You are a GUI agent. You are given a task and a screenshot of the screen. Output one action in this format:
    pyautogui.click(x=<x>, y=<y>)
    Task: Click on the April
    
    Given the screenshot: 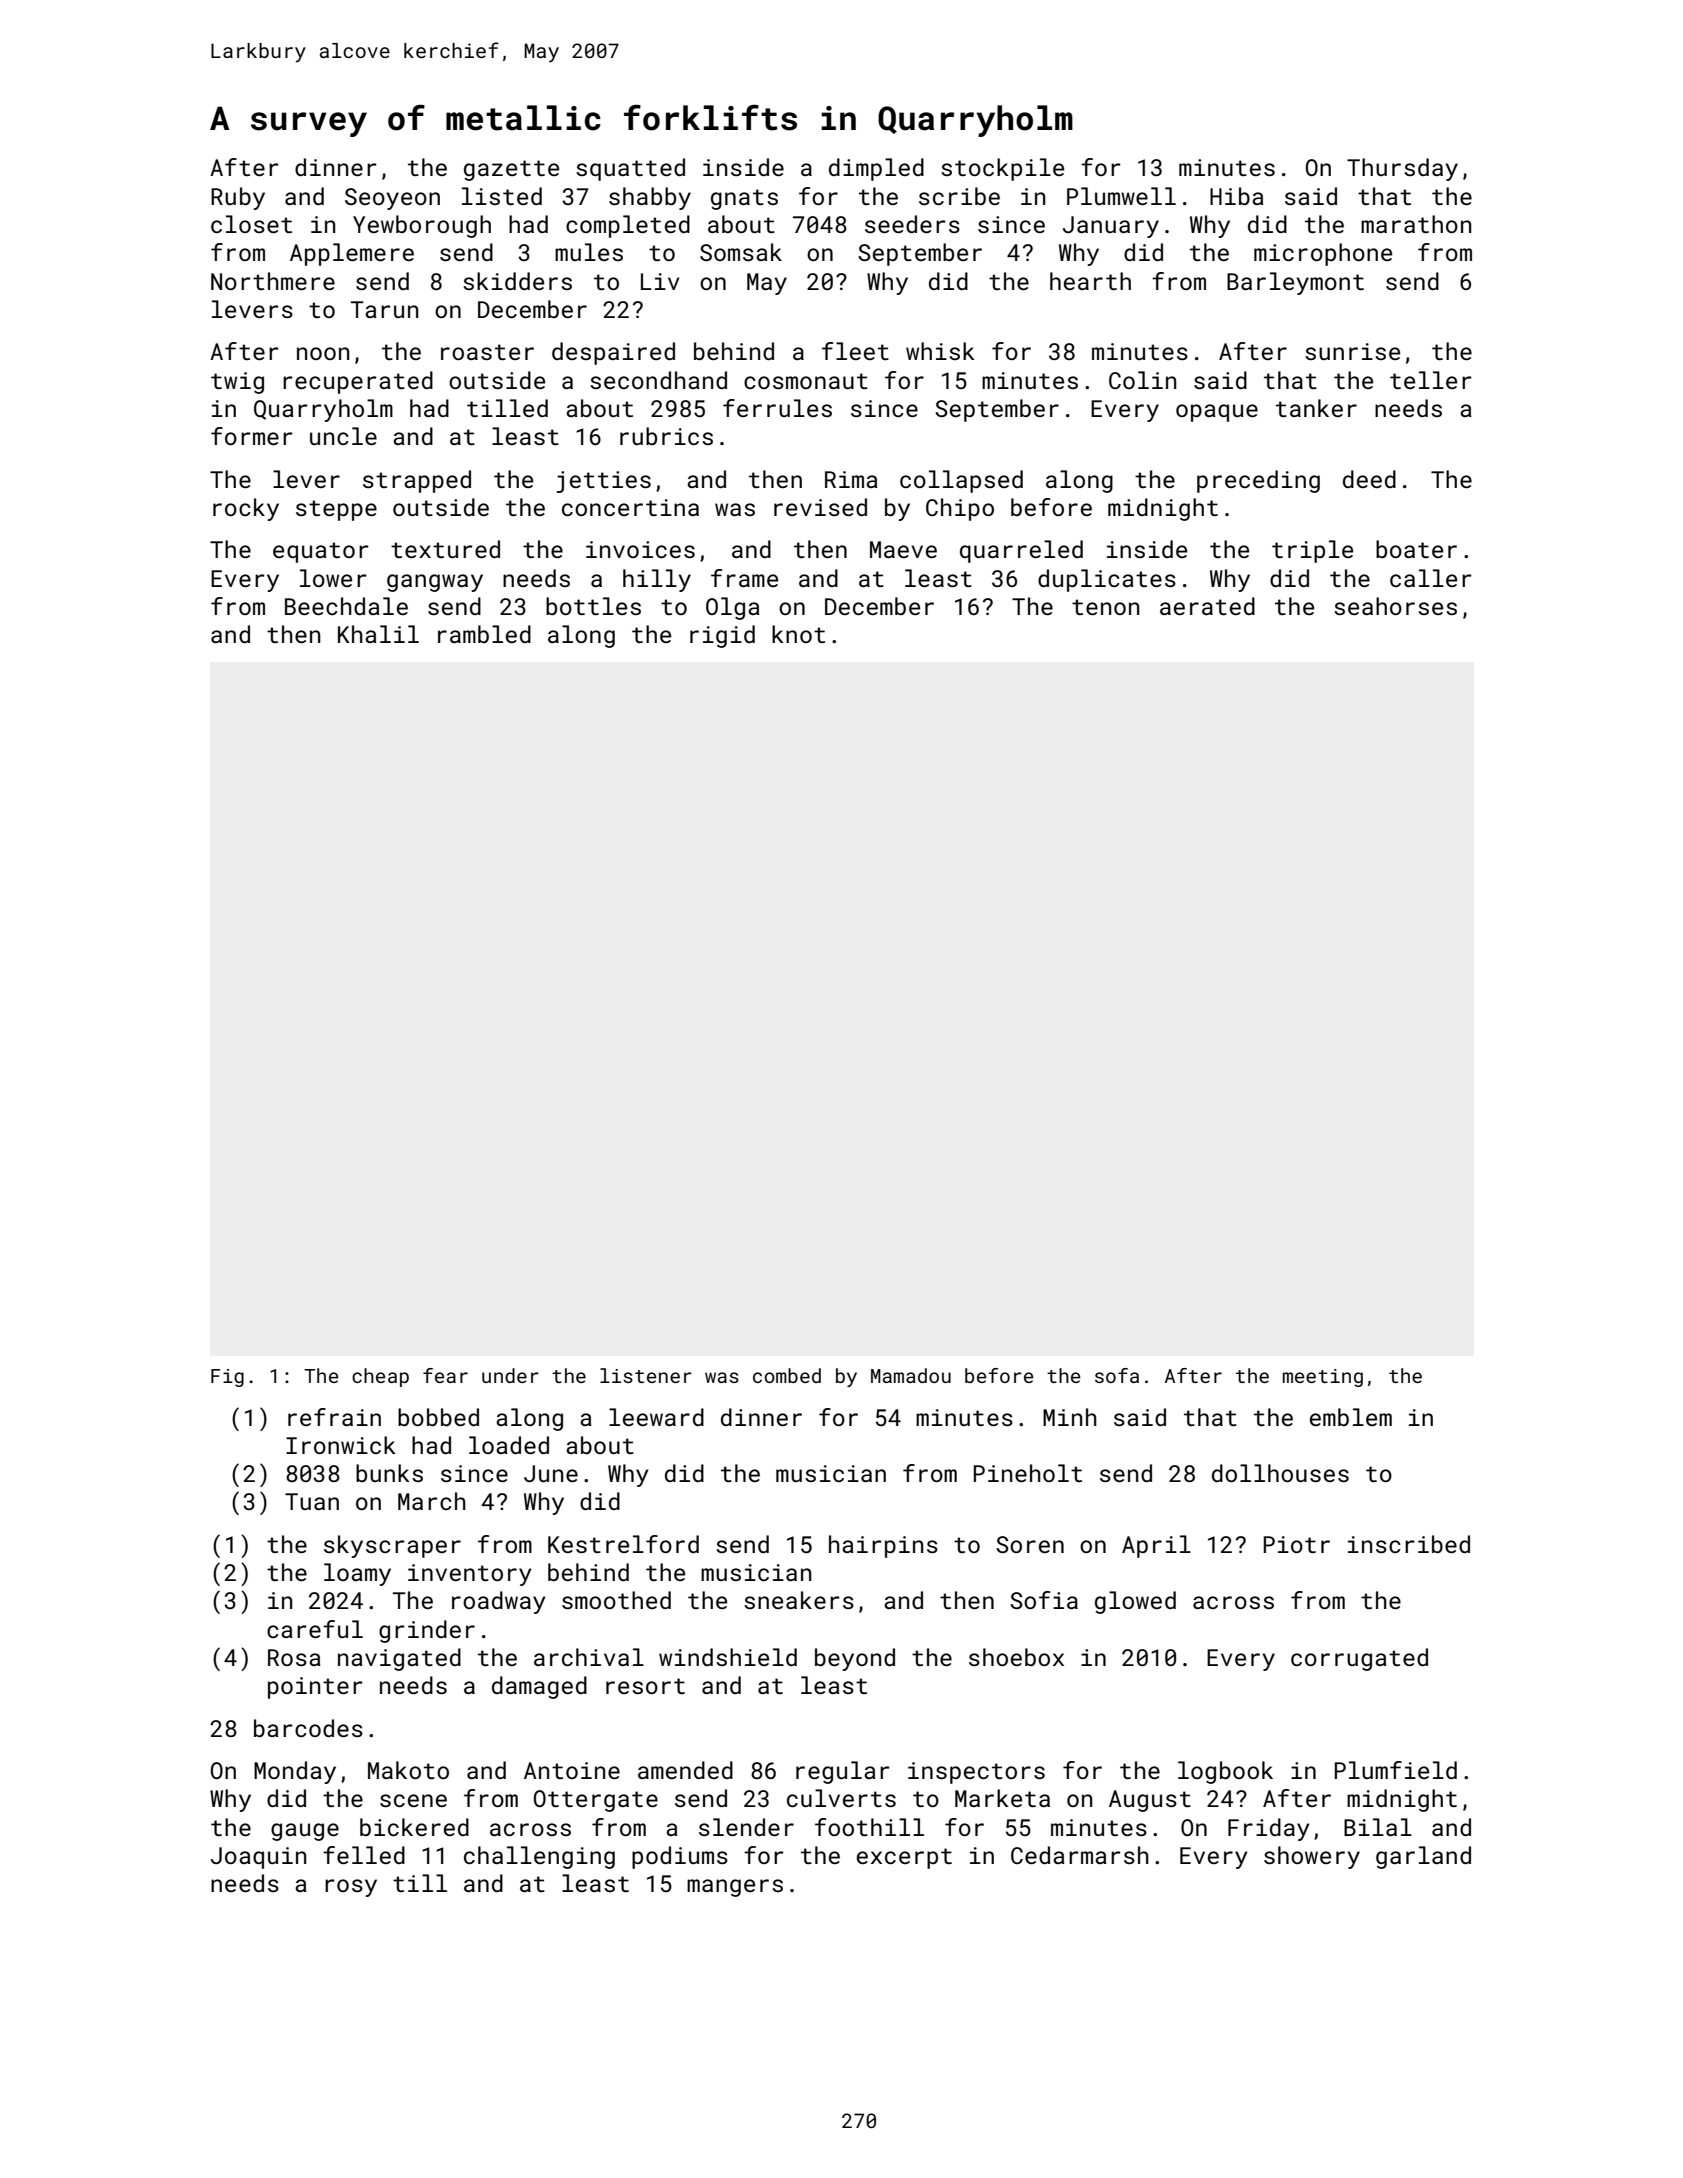 What is the action you would take?
    pyautogui.click(x=1156, y=1546)
